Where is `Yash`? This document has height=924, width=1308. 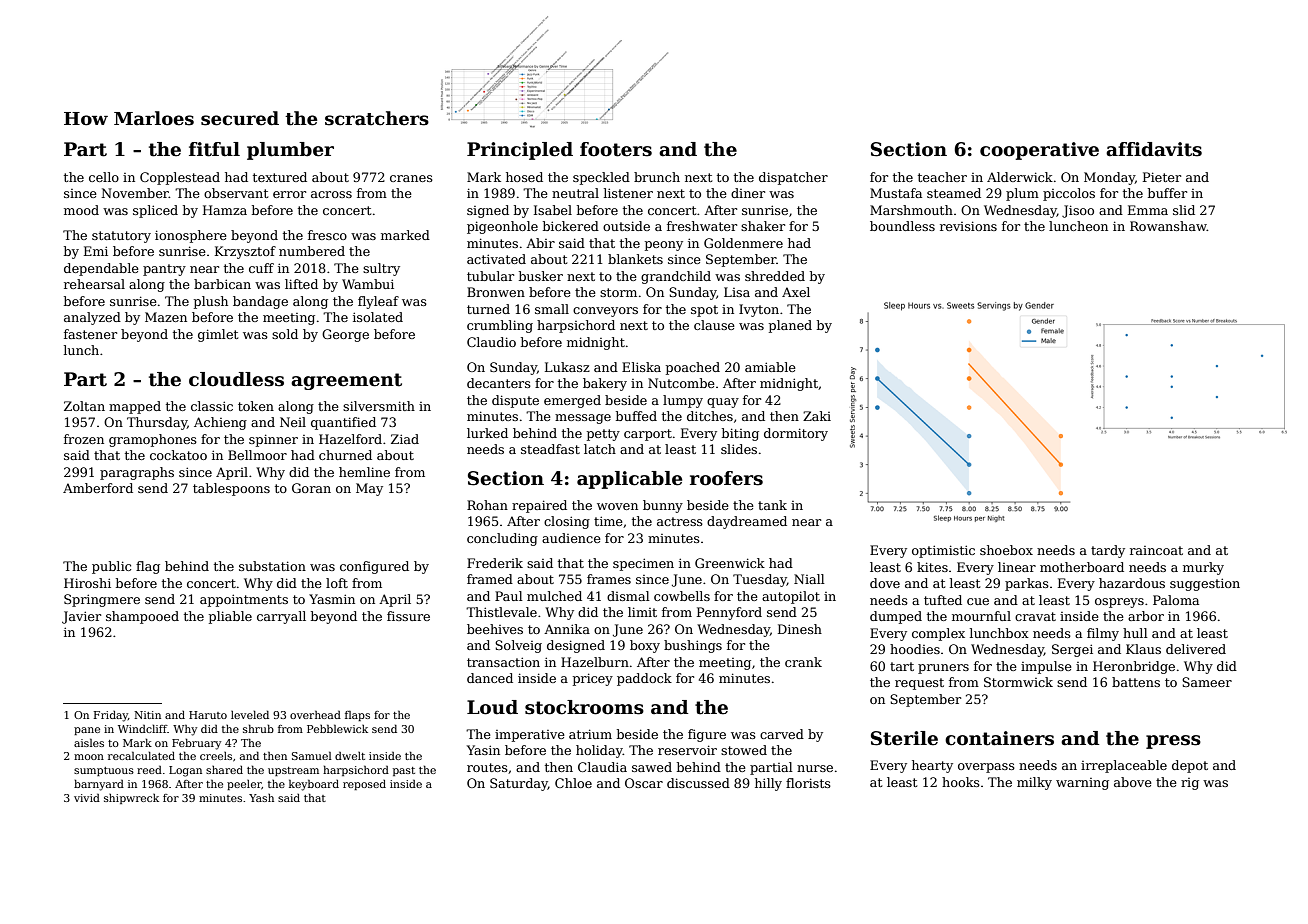
Yash is located at coordinates (261, 798).
